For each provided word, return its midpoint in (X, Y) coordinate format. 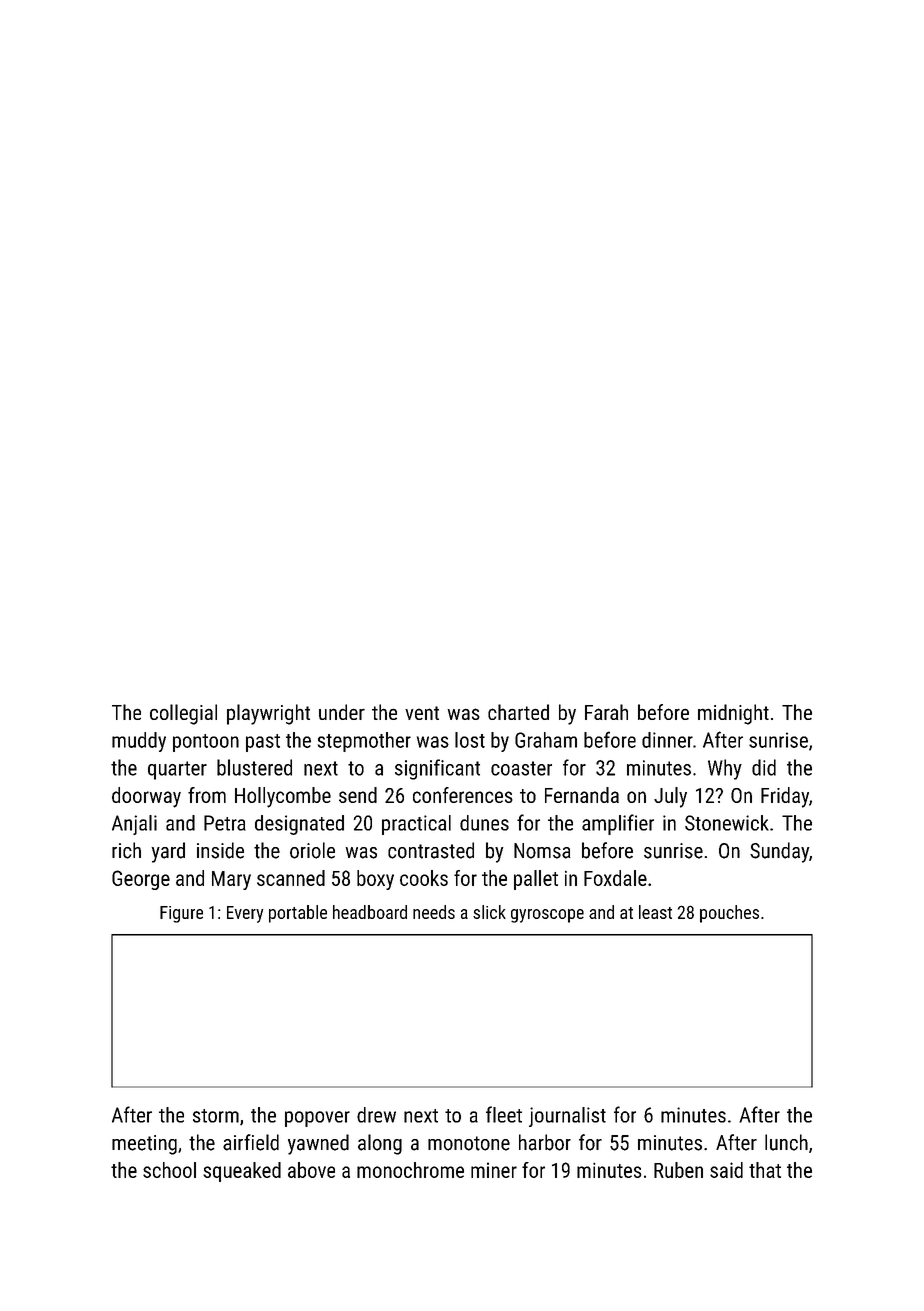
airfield (251, 1142)
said (726, 1170)
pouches (729, 914)
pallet (536, 880)
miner (494, 1170)
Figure (181, 914)
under (342, 712)
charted (518, 712)
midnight (733, 714)
